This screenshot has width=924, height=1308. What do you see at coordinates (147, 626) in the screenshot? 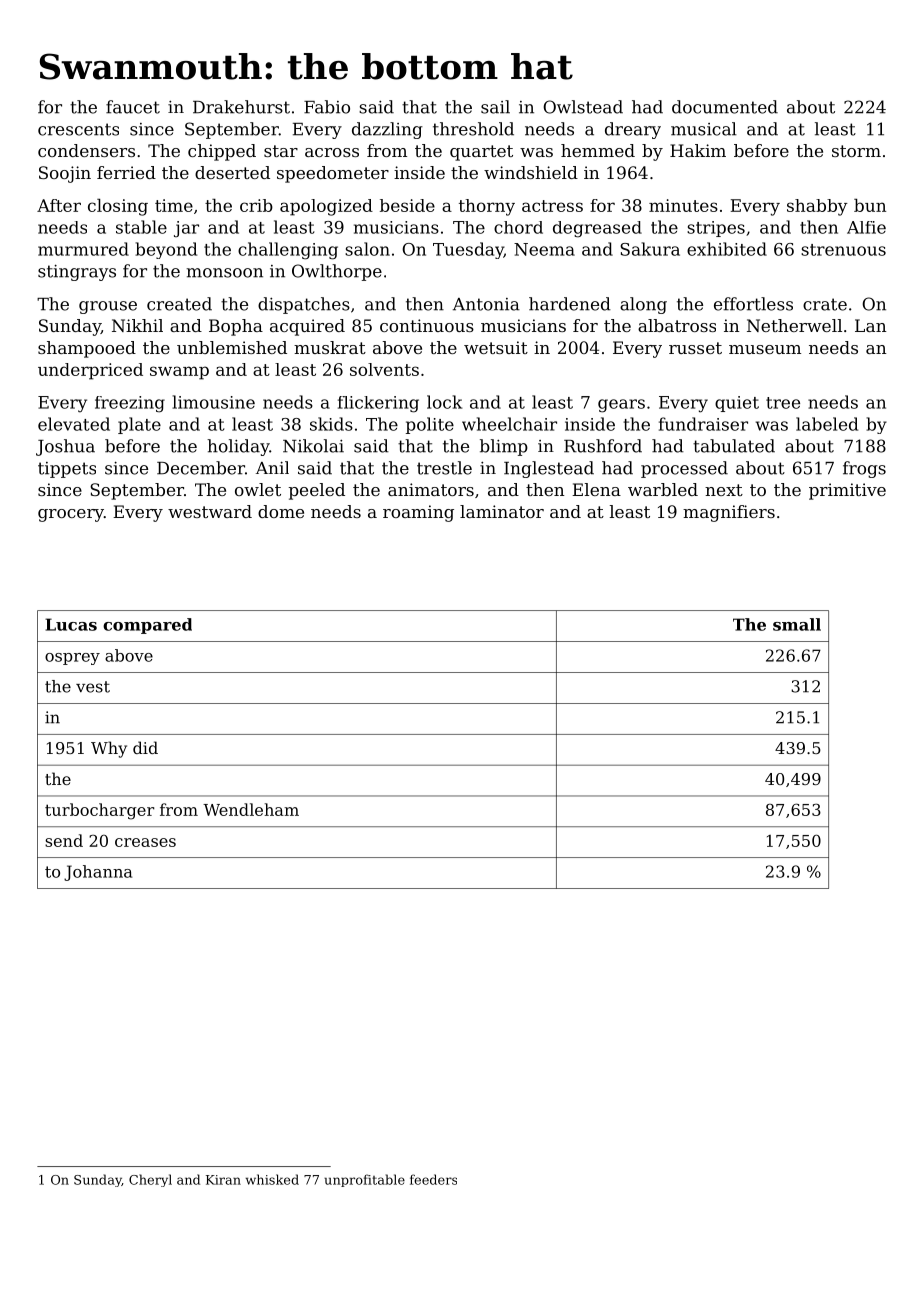
I see `compared` at bounding box center [147, 626].
